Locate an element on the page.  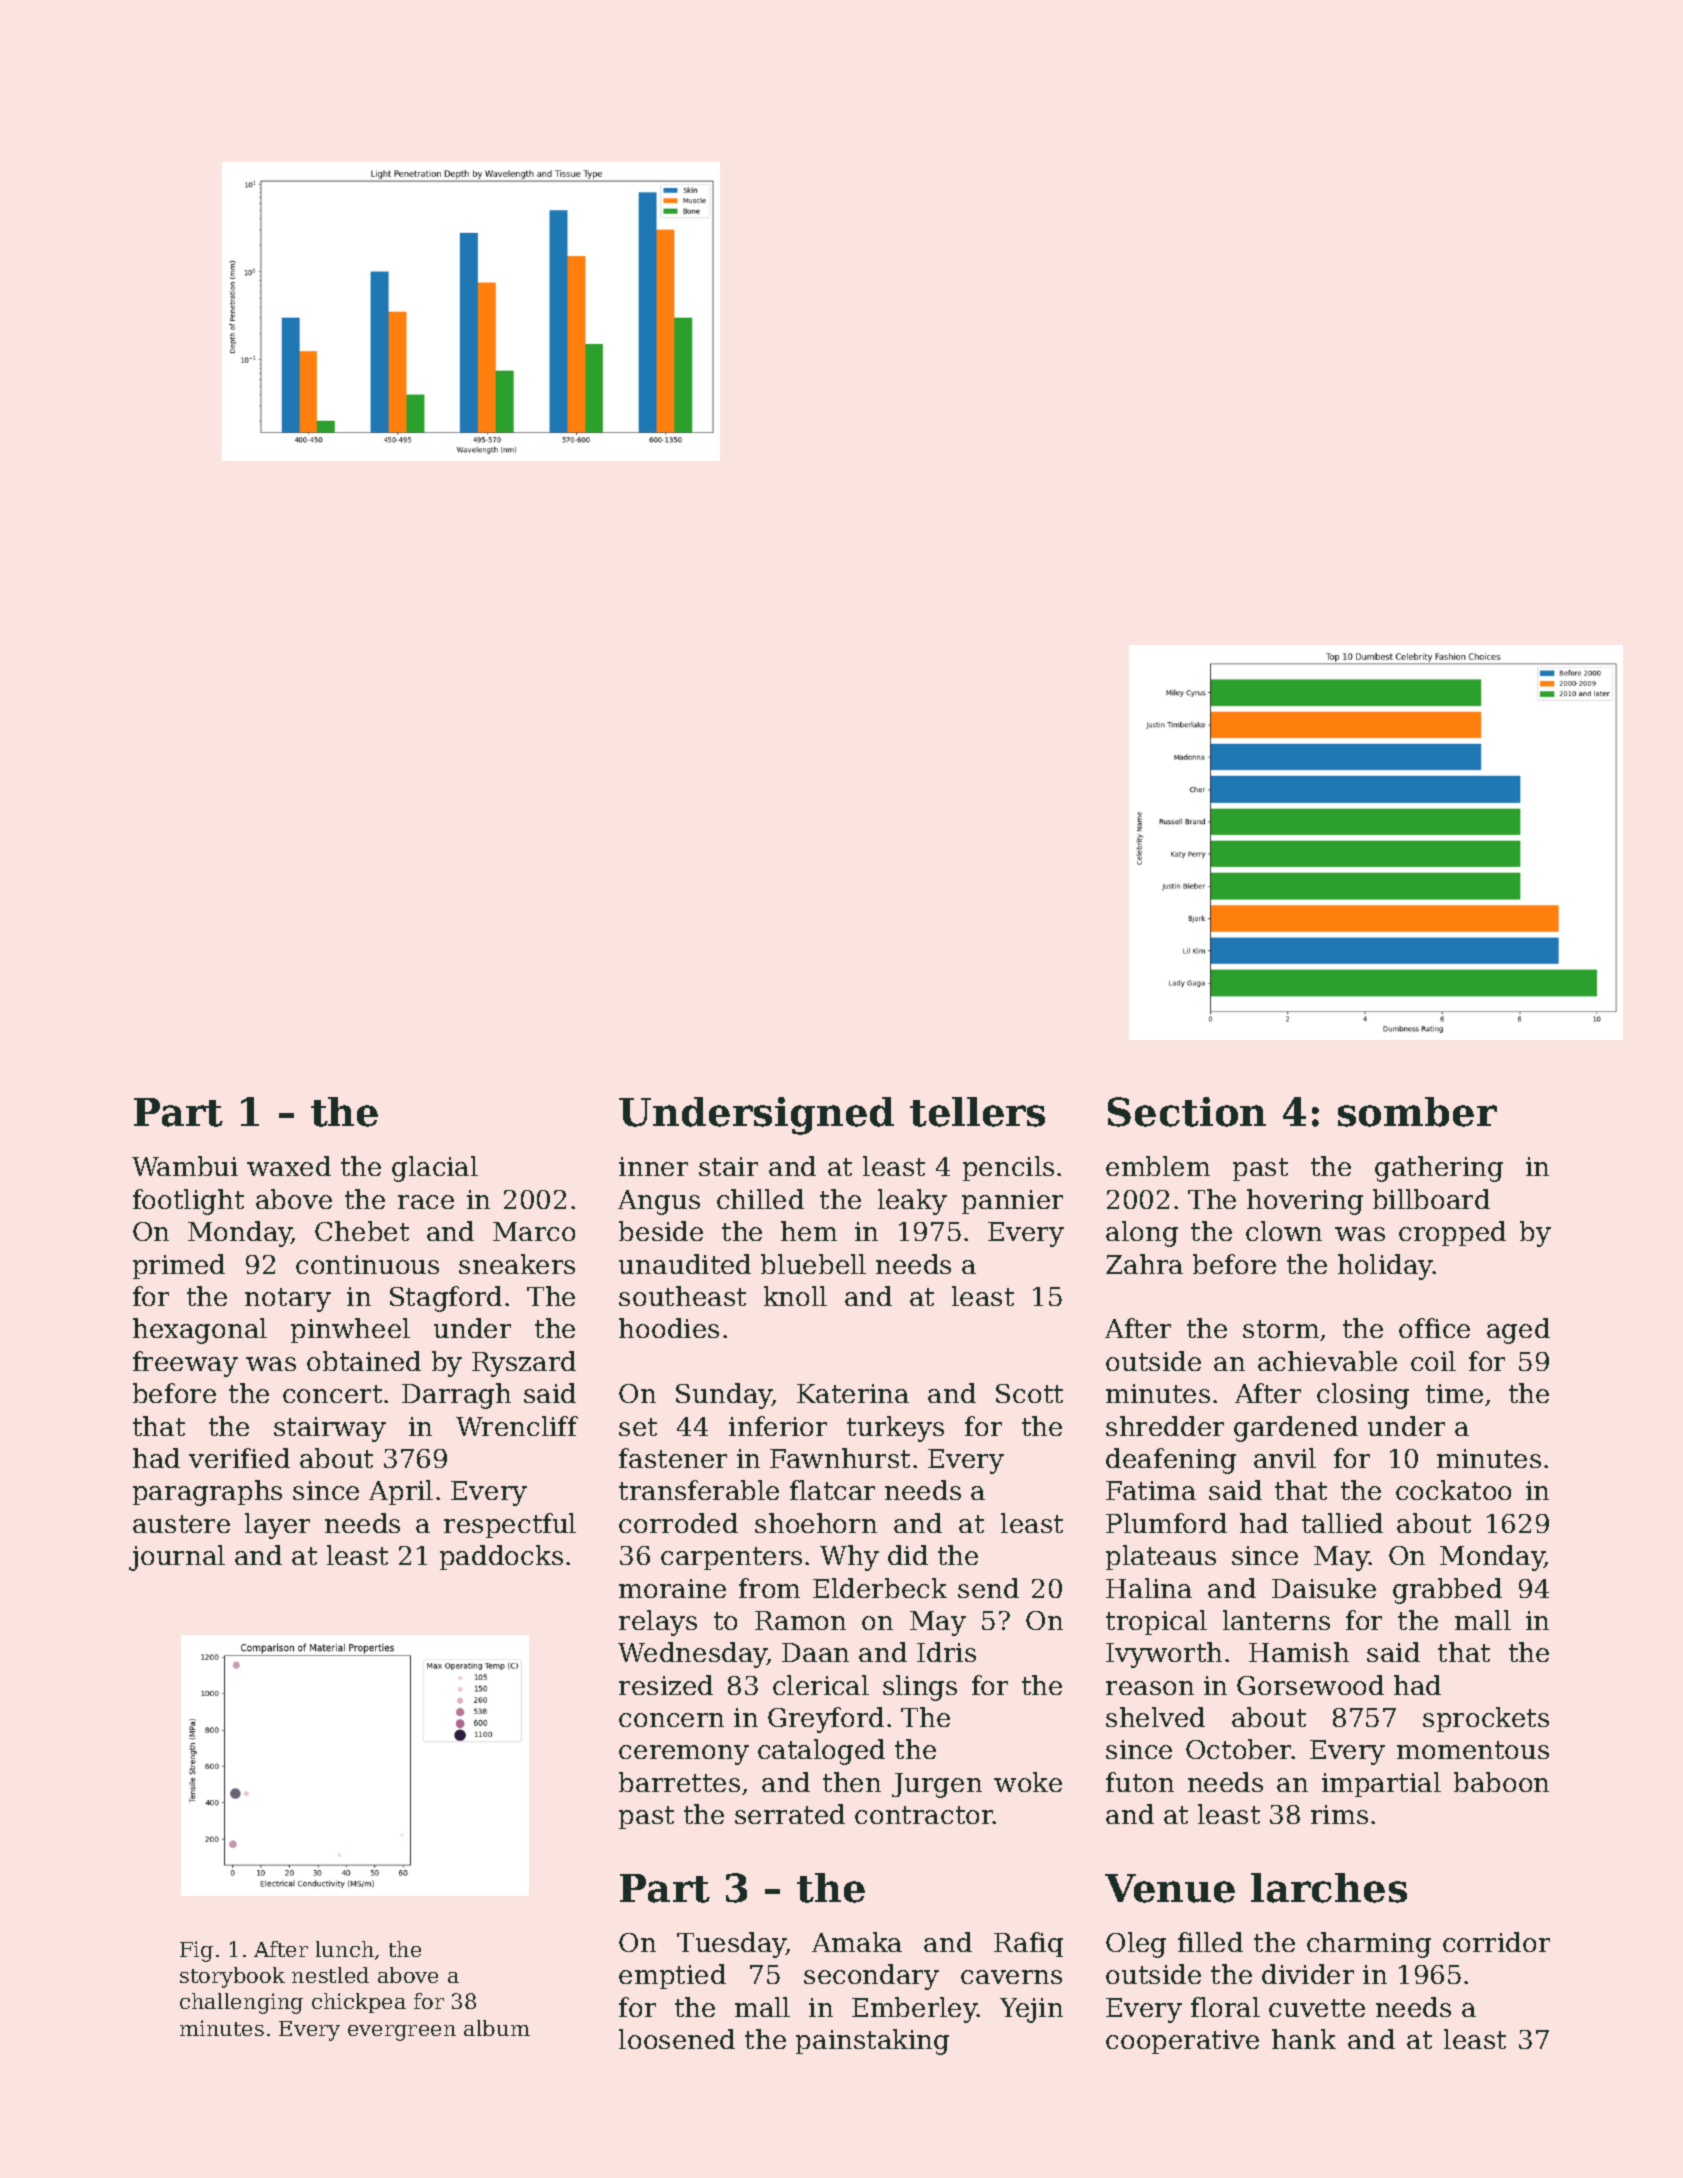
Section is located at coordinates (1187, 1112).
